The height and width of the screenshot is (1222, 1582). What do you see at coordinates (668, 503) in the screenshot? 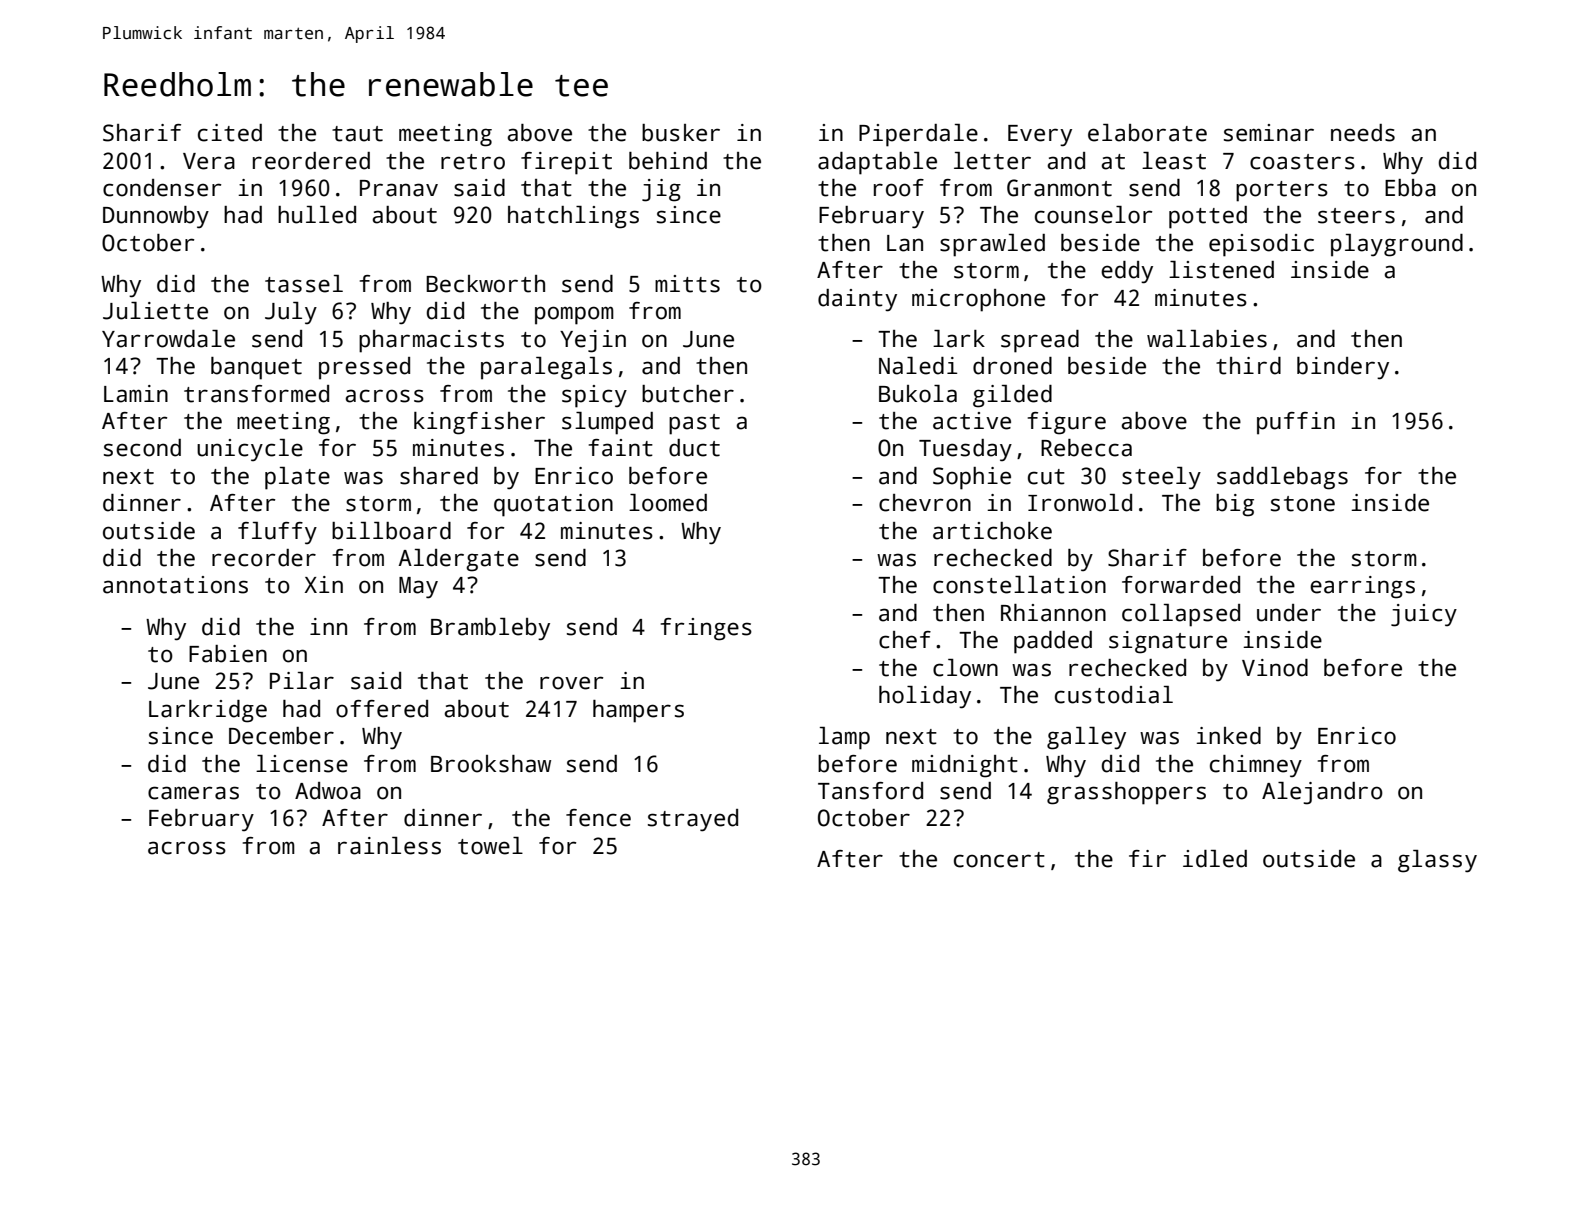
I see `loomed` at bounding box center [668, 503].
